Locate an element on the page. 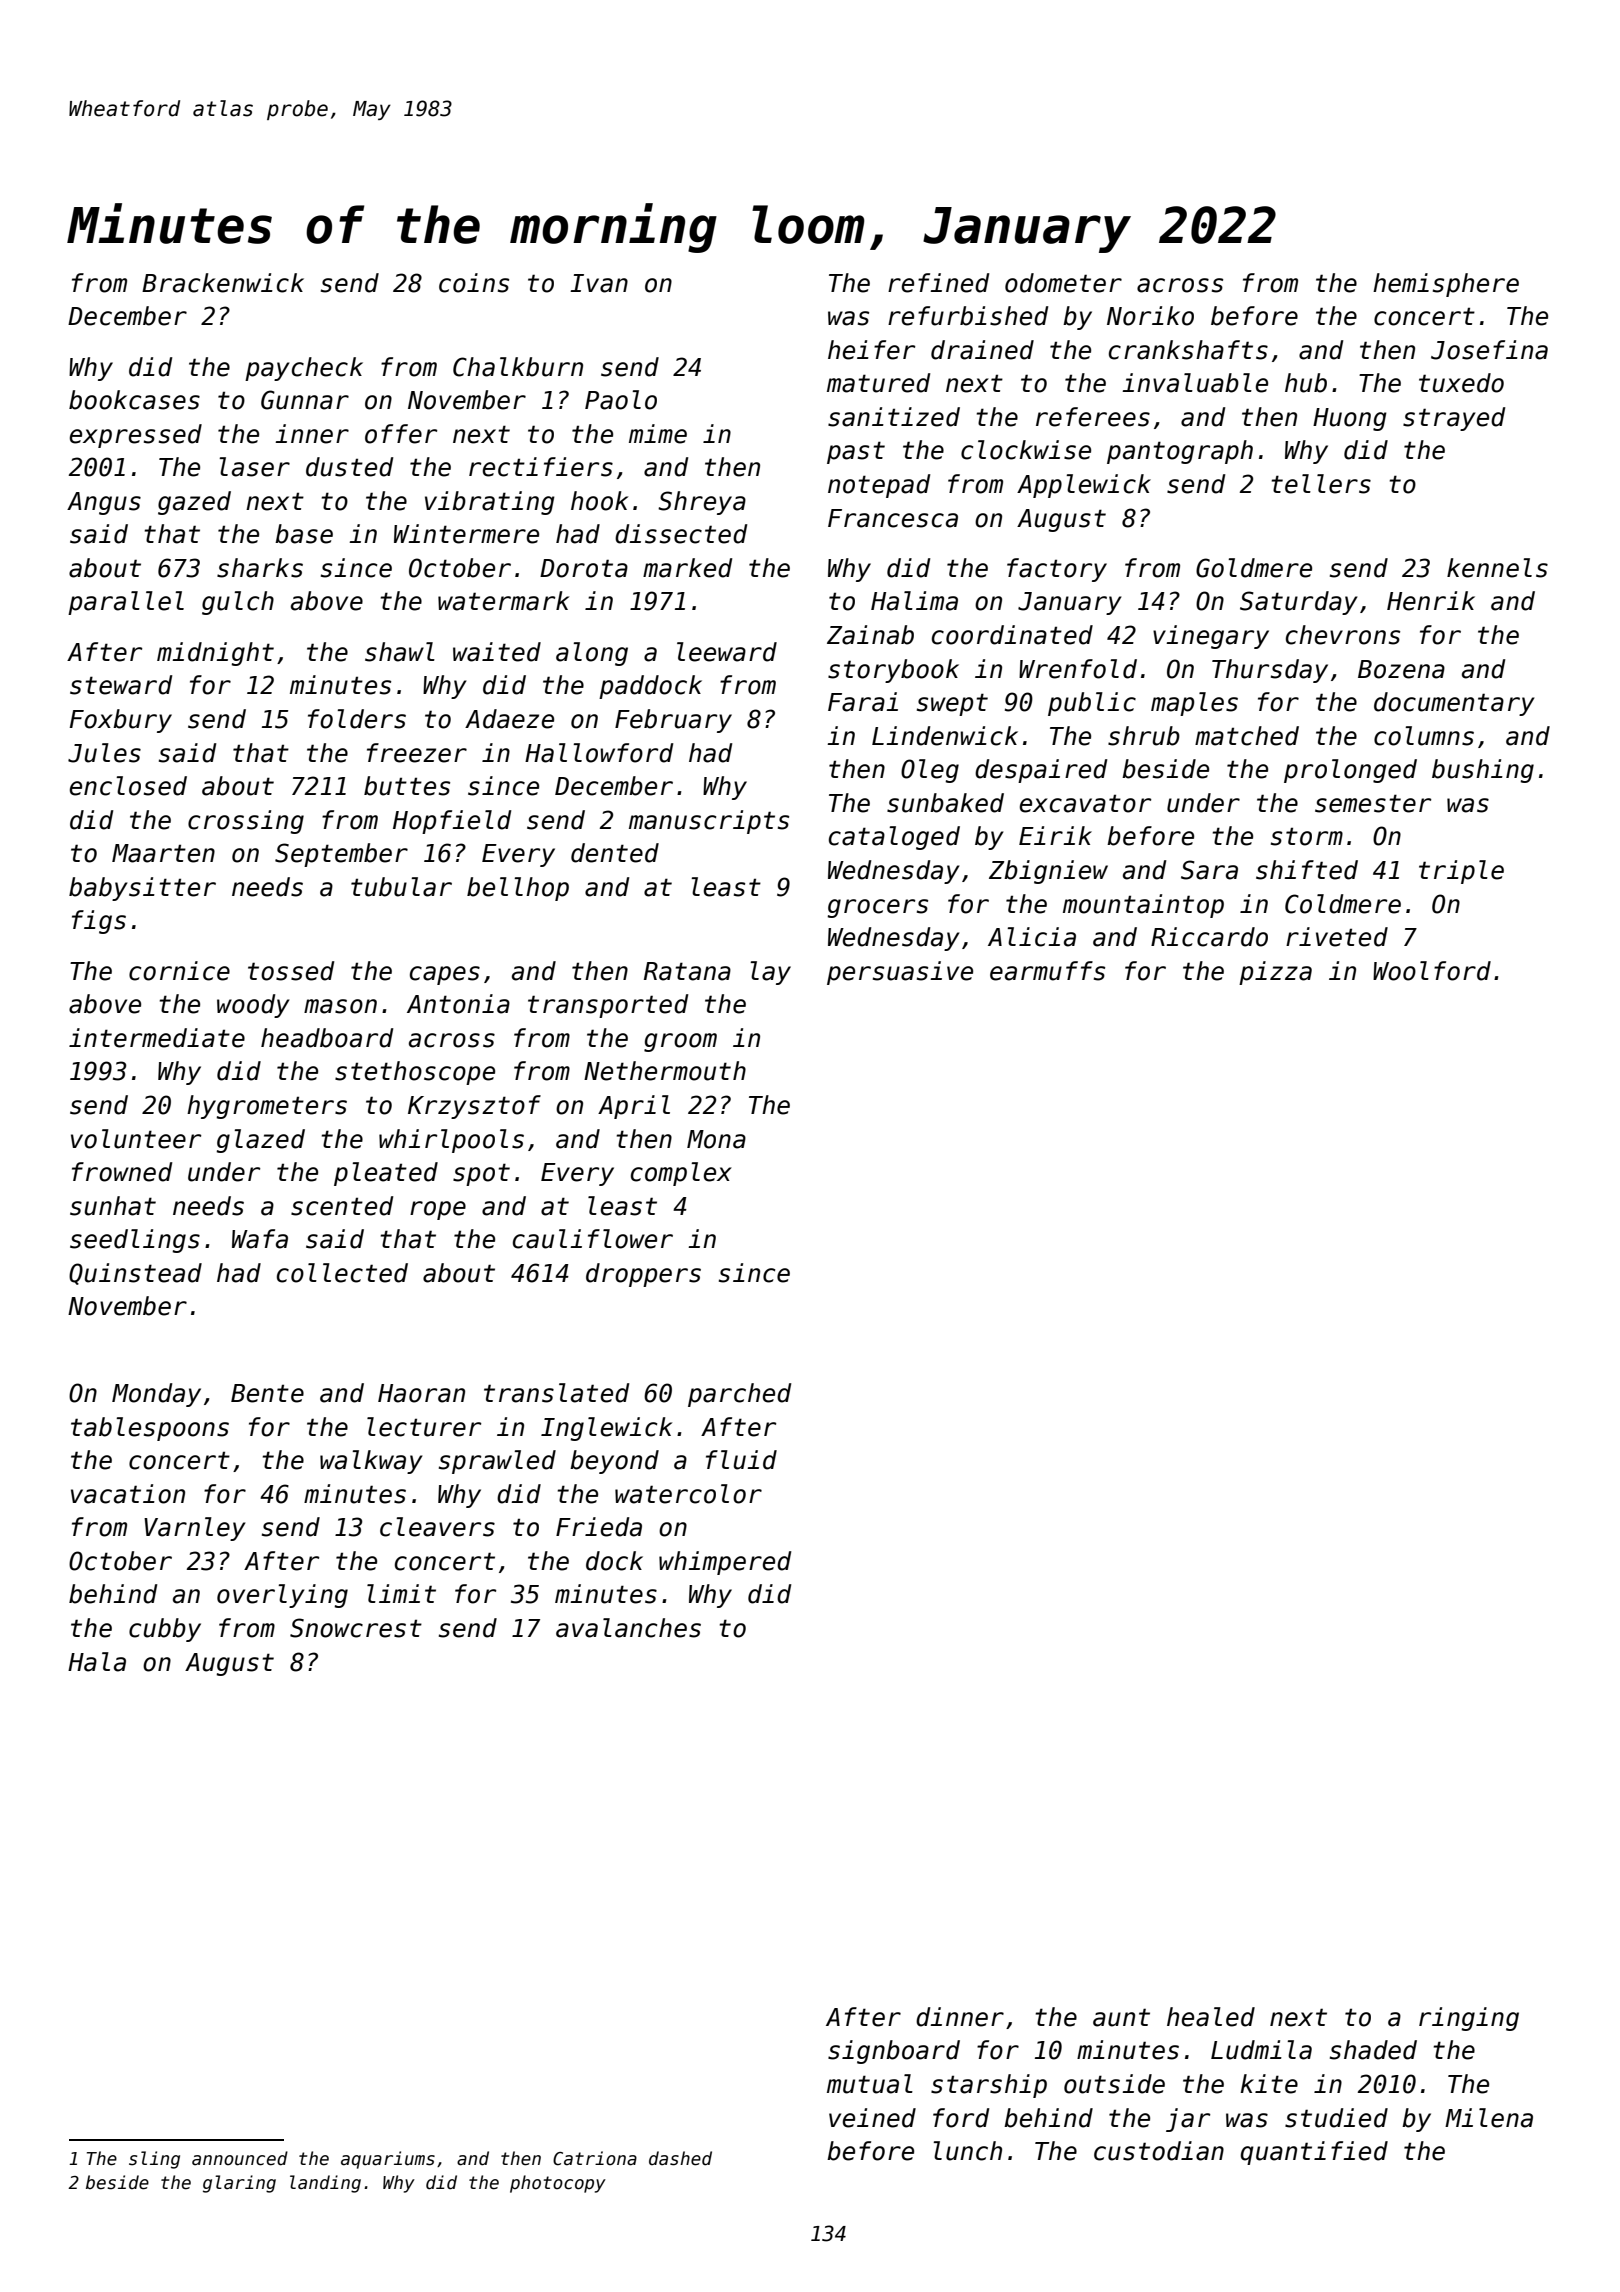 The width and height of the document is (1620, 2292). persuasive is located at coordinates (900, 973).
